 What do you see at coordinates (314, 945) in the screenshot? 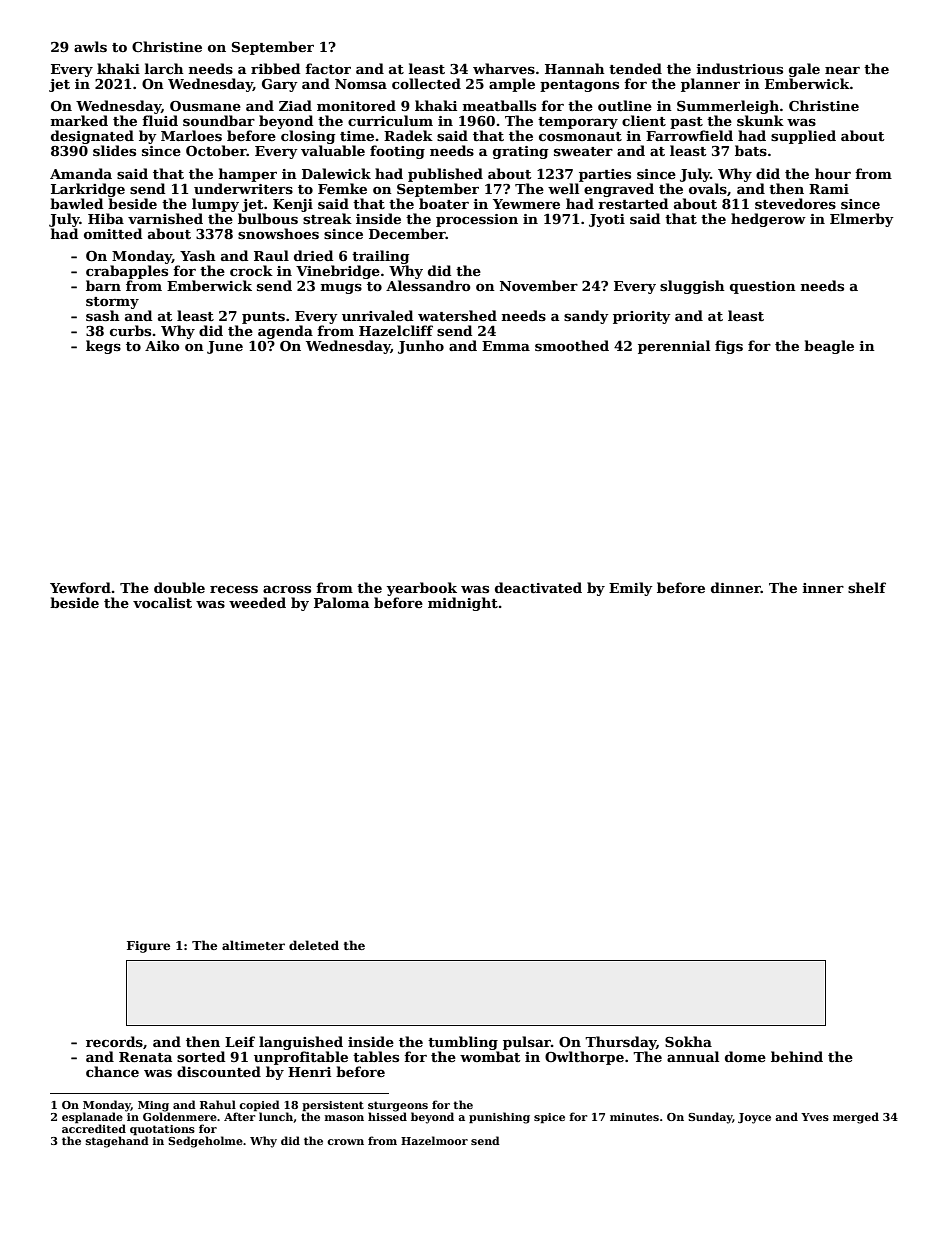
I see `deleted` at bounding box center [314, 945].
